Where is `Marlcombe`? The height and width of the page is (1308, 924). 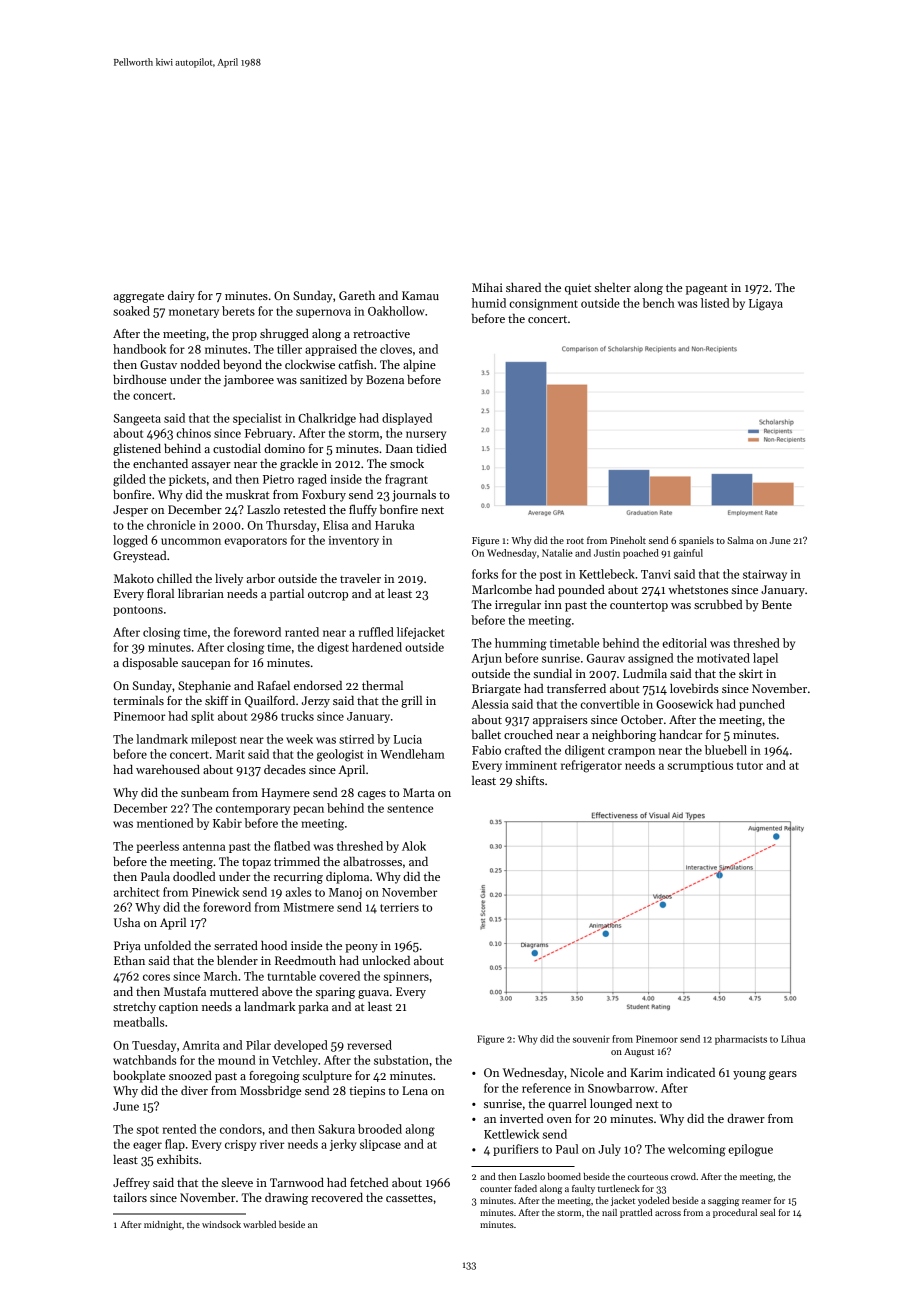 Marlcombe is located at coordinates (502, 589).
